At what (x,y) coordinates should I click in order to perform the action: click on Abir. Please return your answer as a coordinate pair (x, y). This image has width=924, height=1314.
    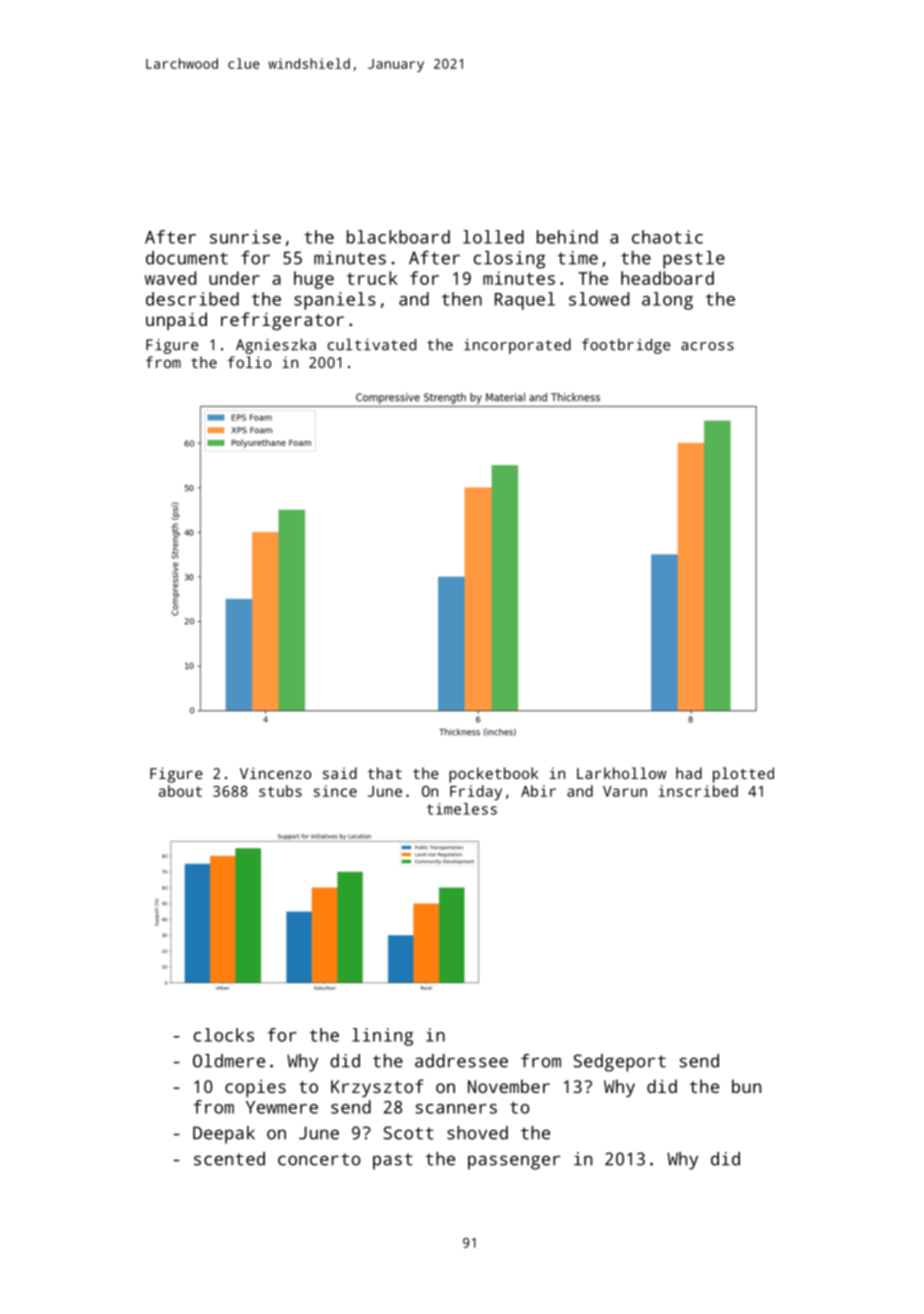
    Looking at the image, I should click on (538, 791).
